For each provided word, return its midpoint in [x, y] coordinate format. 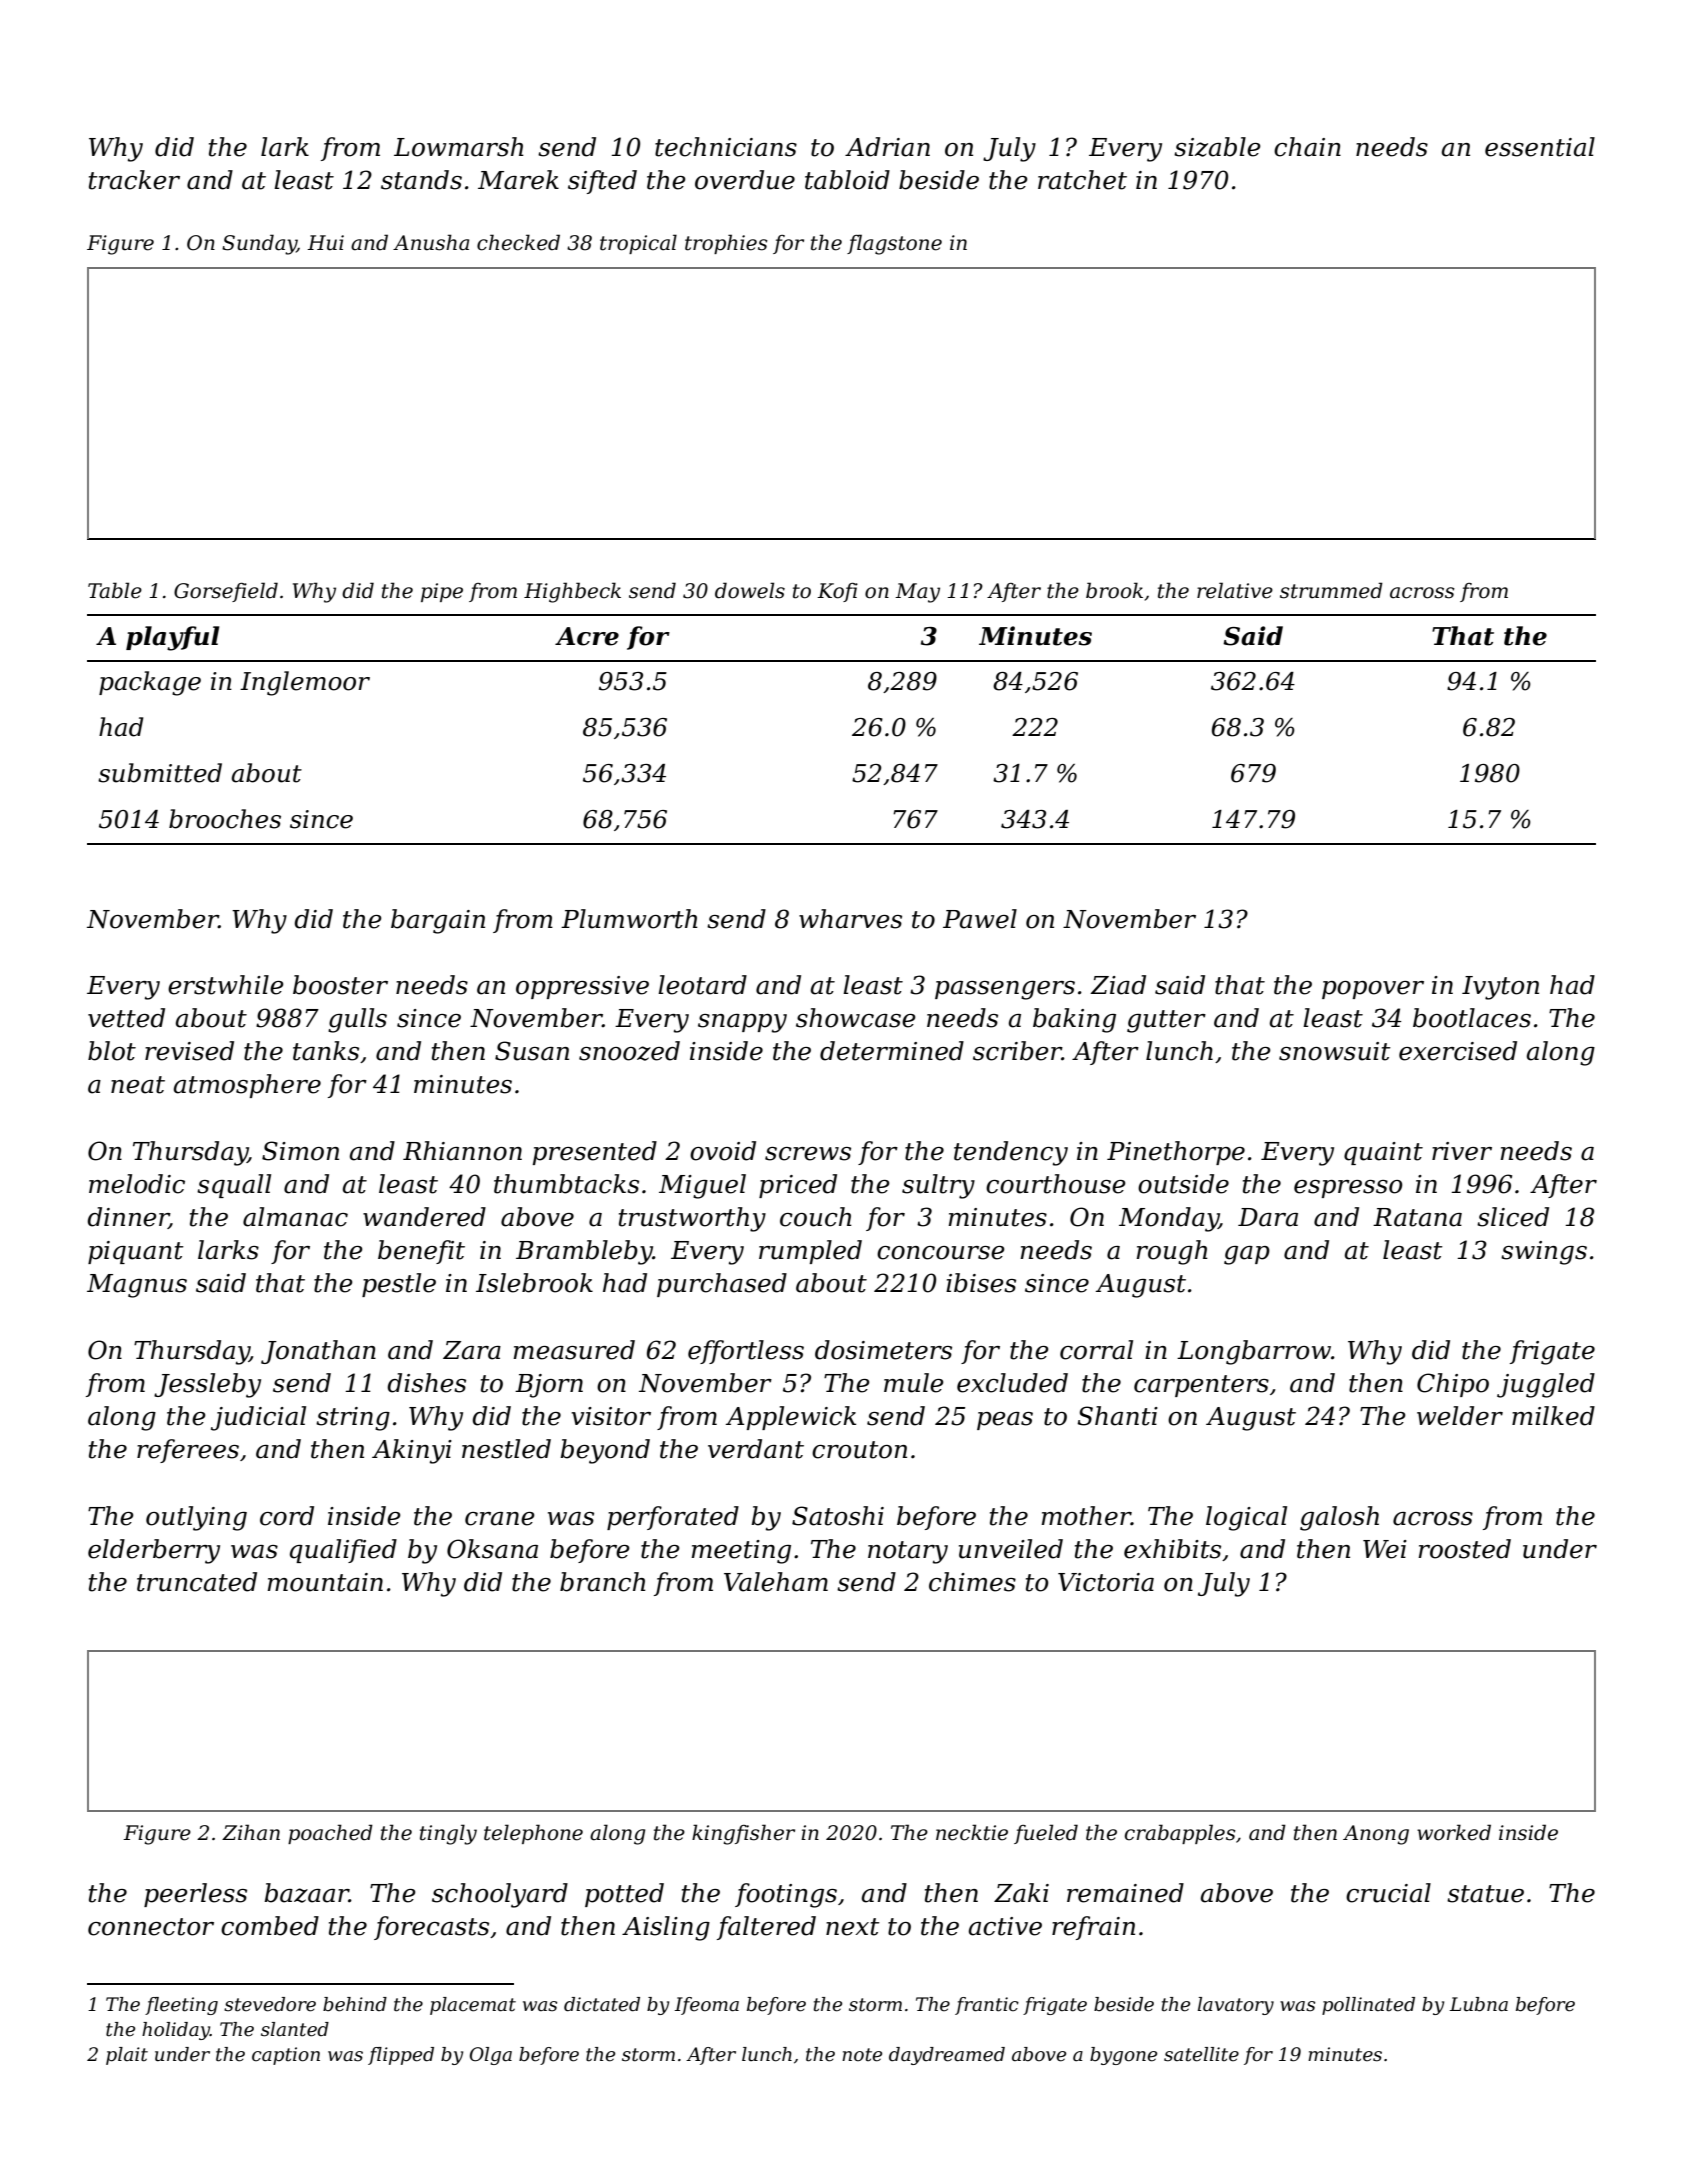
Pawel [980, 919]
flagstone [894, 244]
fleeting [181, 2006]
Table [115, 590]
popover [1373, 990]
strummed [1331, 590]
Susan [532, 1051]
